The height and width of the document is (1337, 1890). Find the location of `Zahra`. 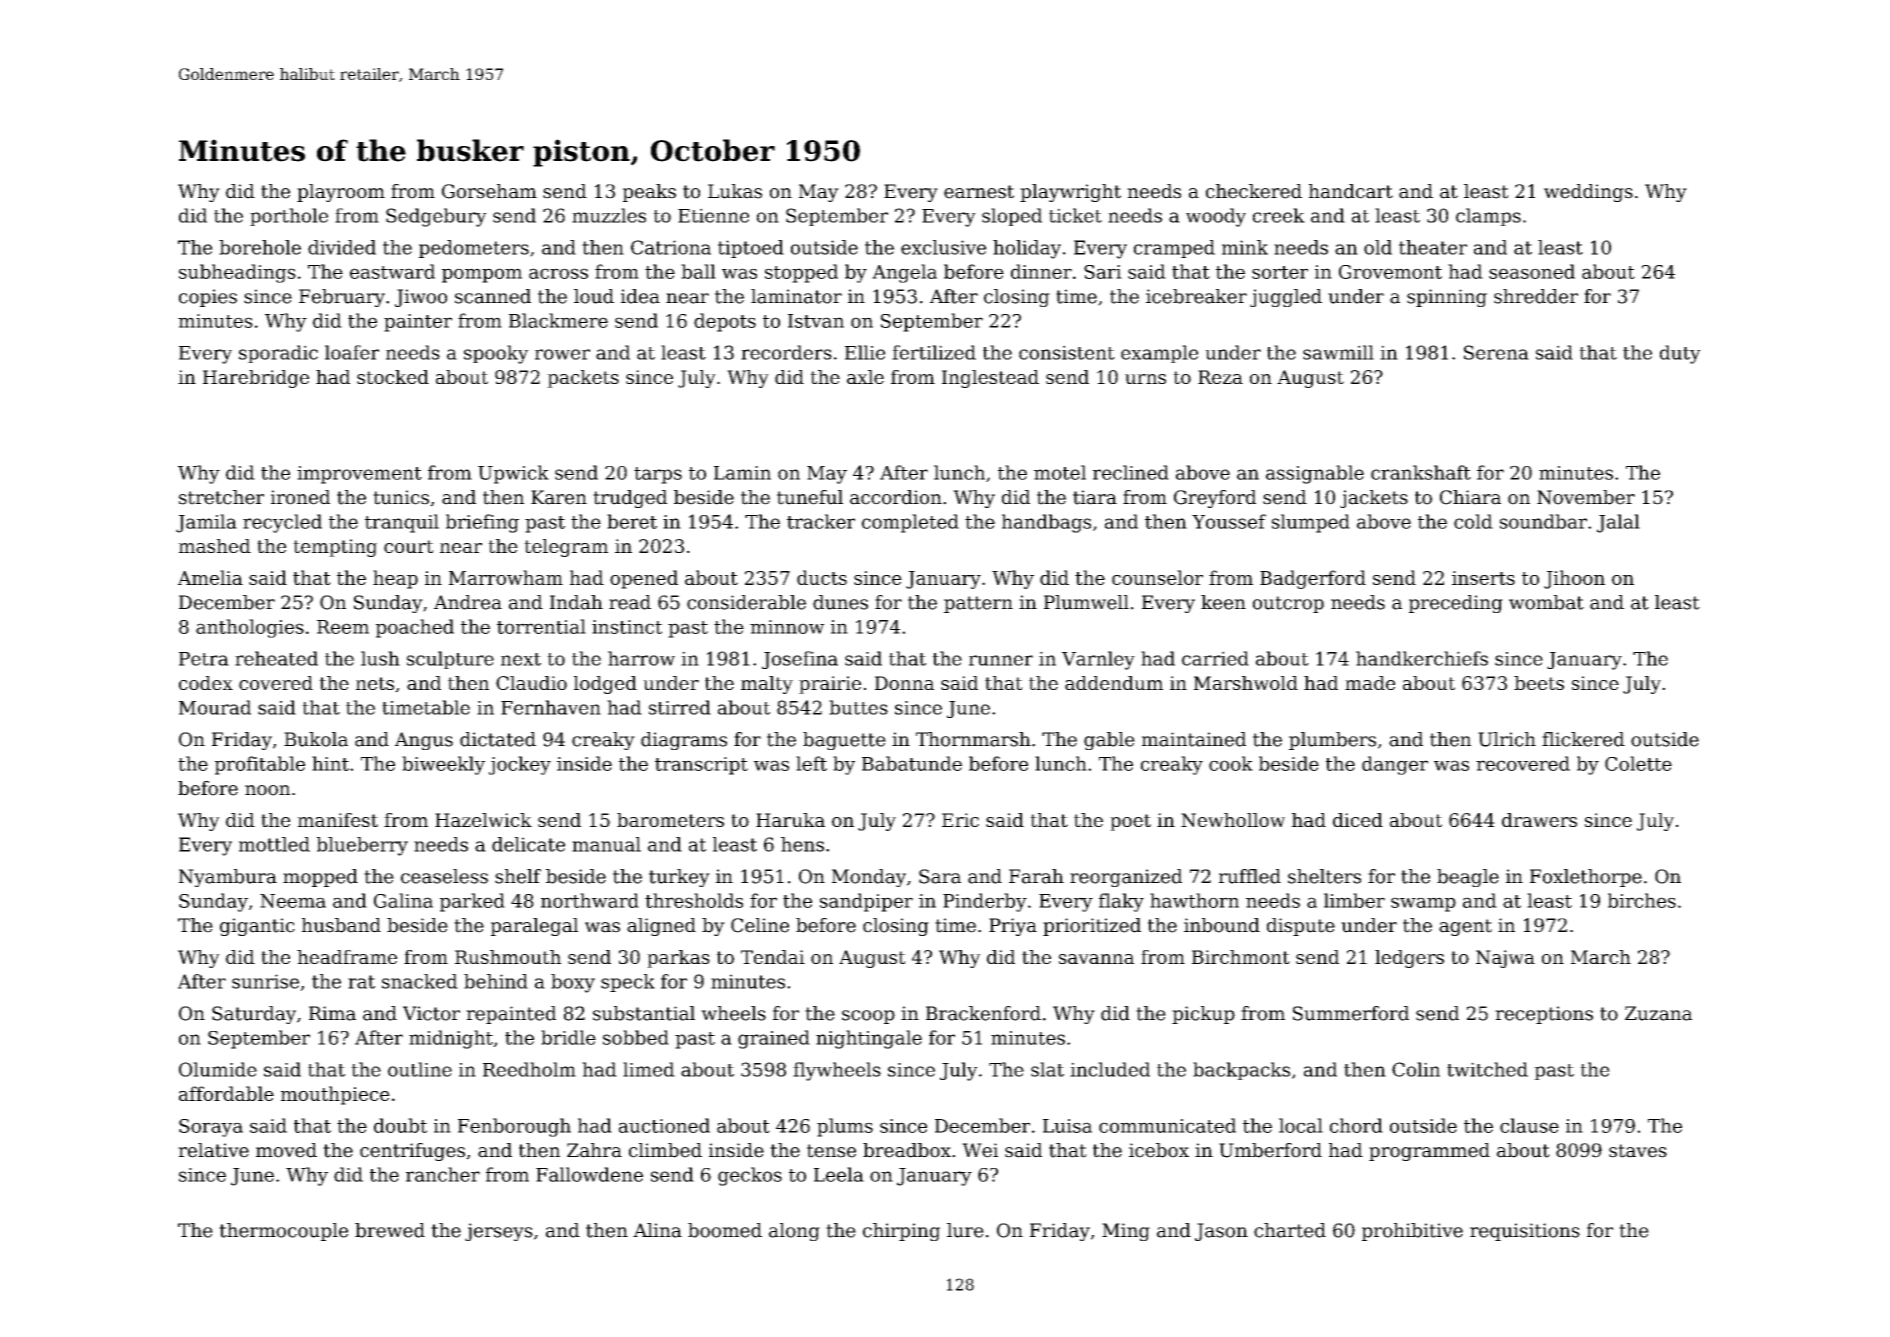

Zahra is located at coordinates (594, 1150).
